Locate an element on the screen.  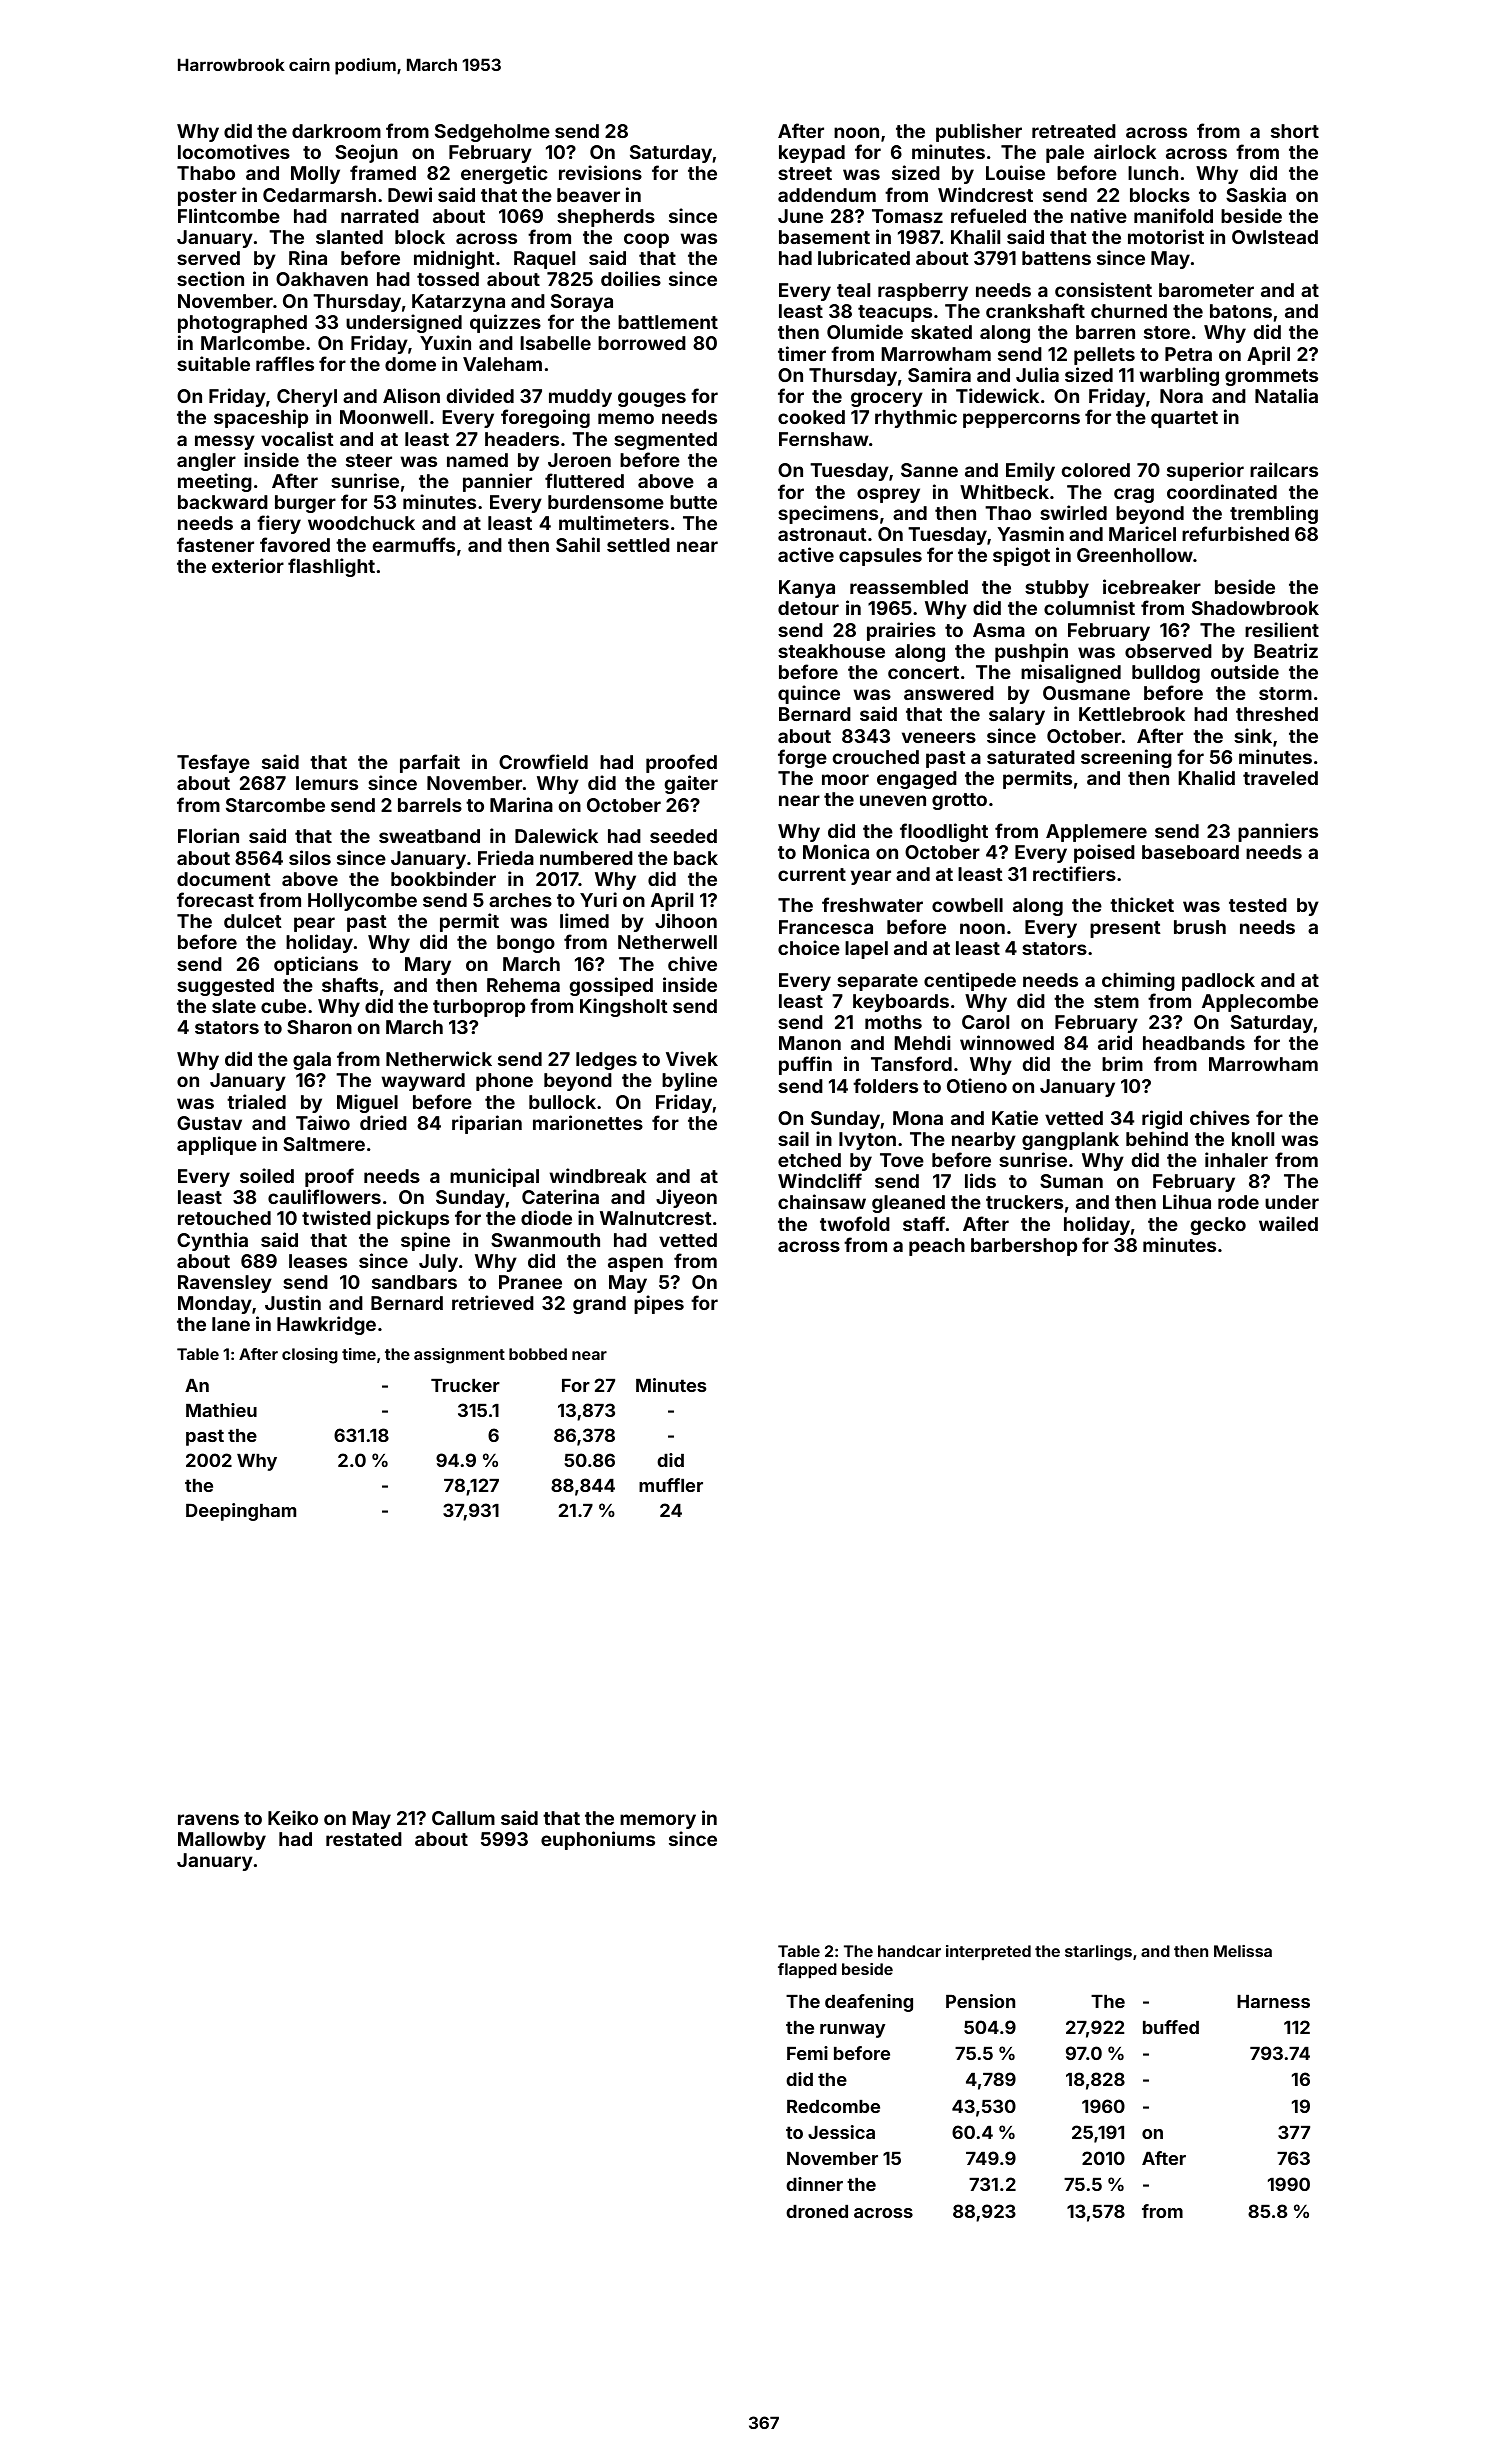
locomotives is located at coordinates (234, 151).
